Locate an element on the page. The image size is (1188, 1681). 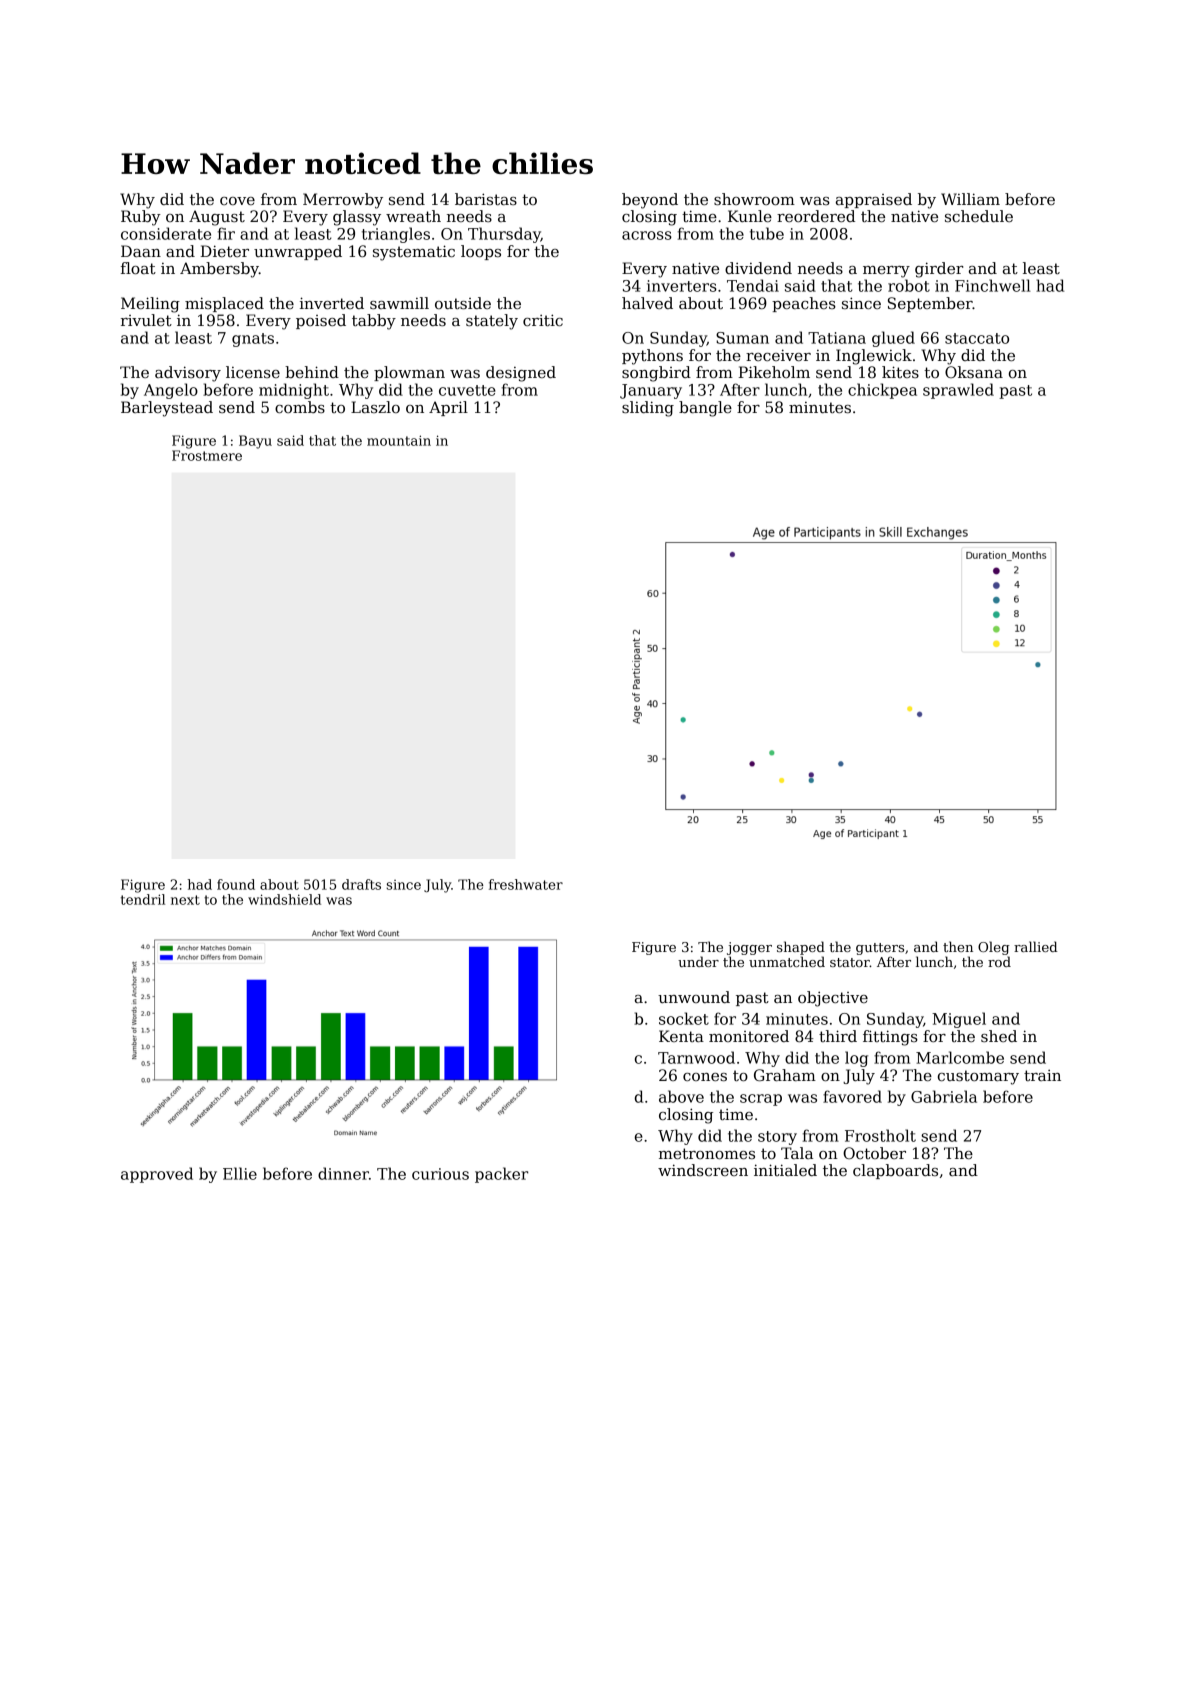
clapboards is located at coordinates (895, 1171).
